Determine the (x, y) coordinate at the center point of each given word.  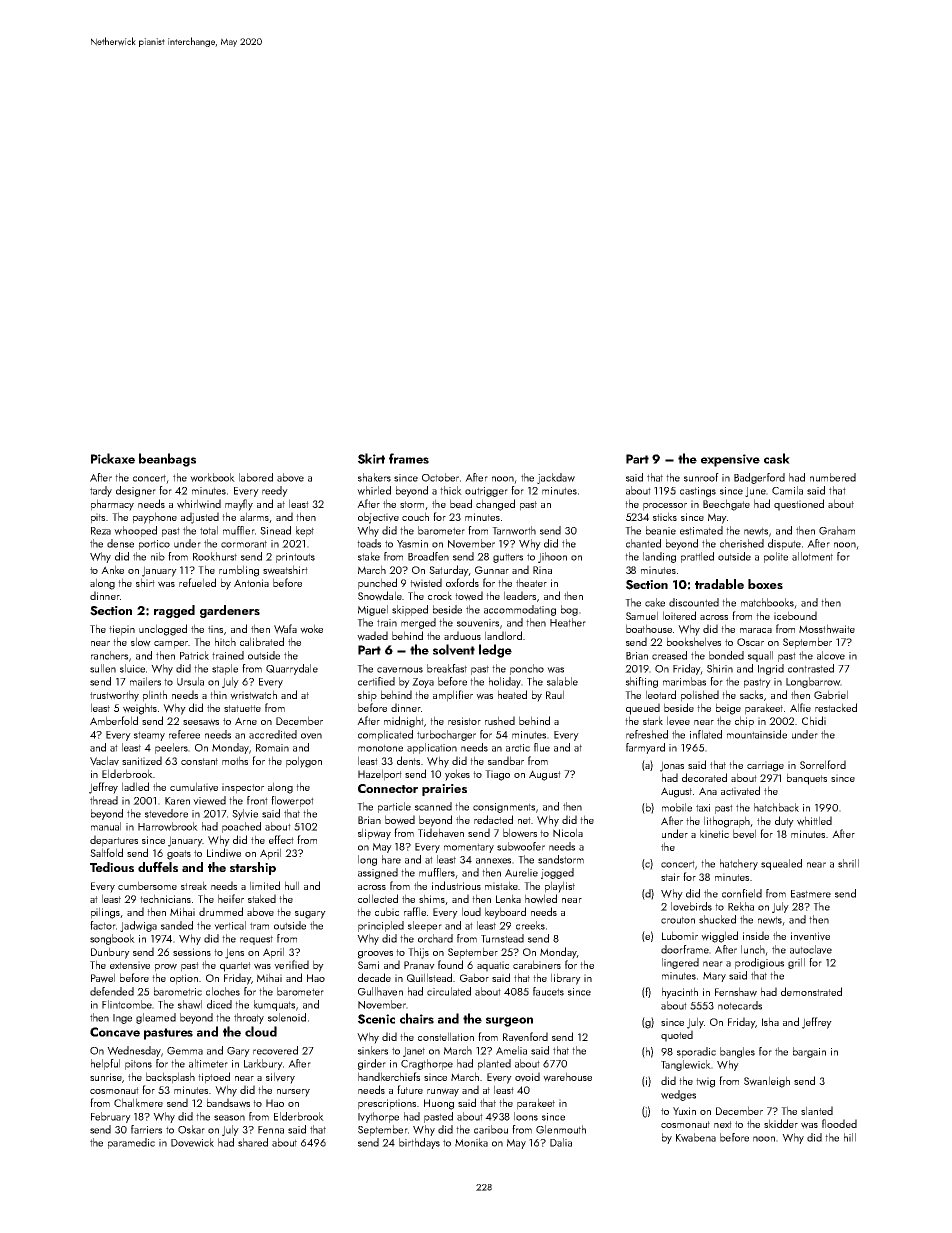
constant (199, 761)
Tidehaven (441, 833)
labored (256, 477)
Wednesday (134, 1051)
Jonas (672, 766)
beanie (661, 530)
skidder (781, 1123)
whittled (814, 821)
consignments (504, 808)
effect (281, 839)
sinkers (373, 1050)
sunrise (106, 1077)
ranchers (109, 655)
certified (376, 681)
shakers (374, 477)
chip (744, 722)
